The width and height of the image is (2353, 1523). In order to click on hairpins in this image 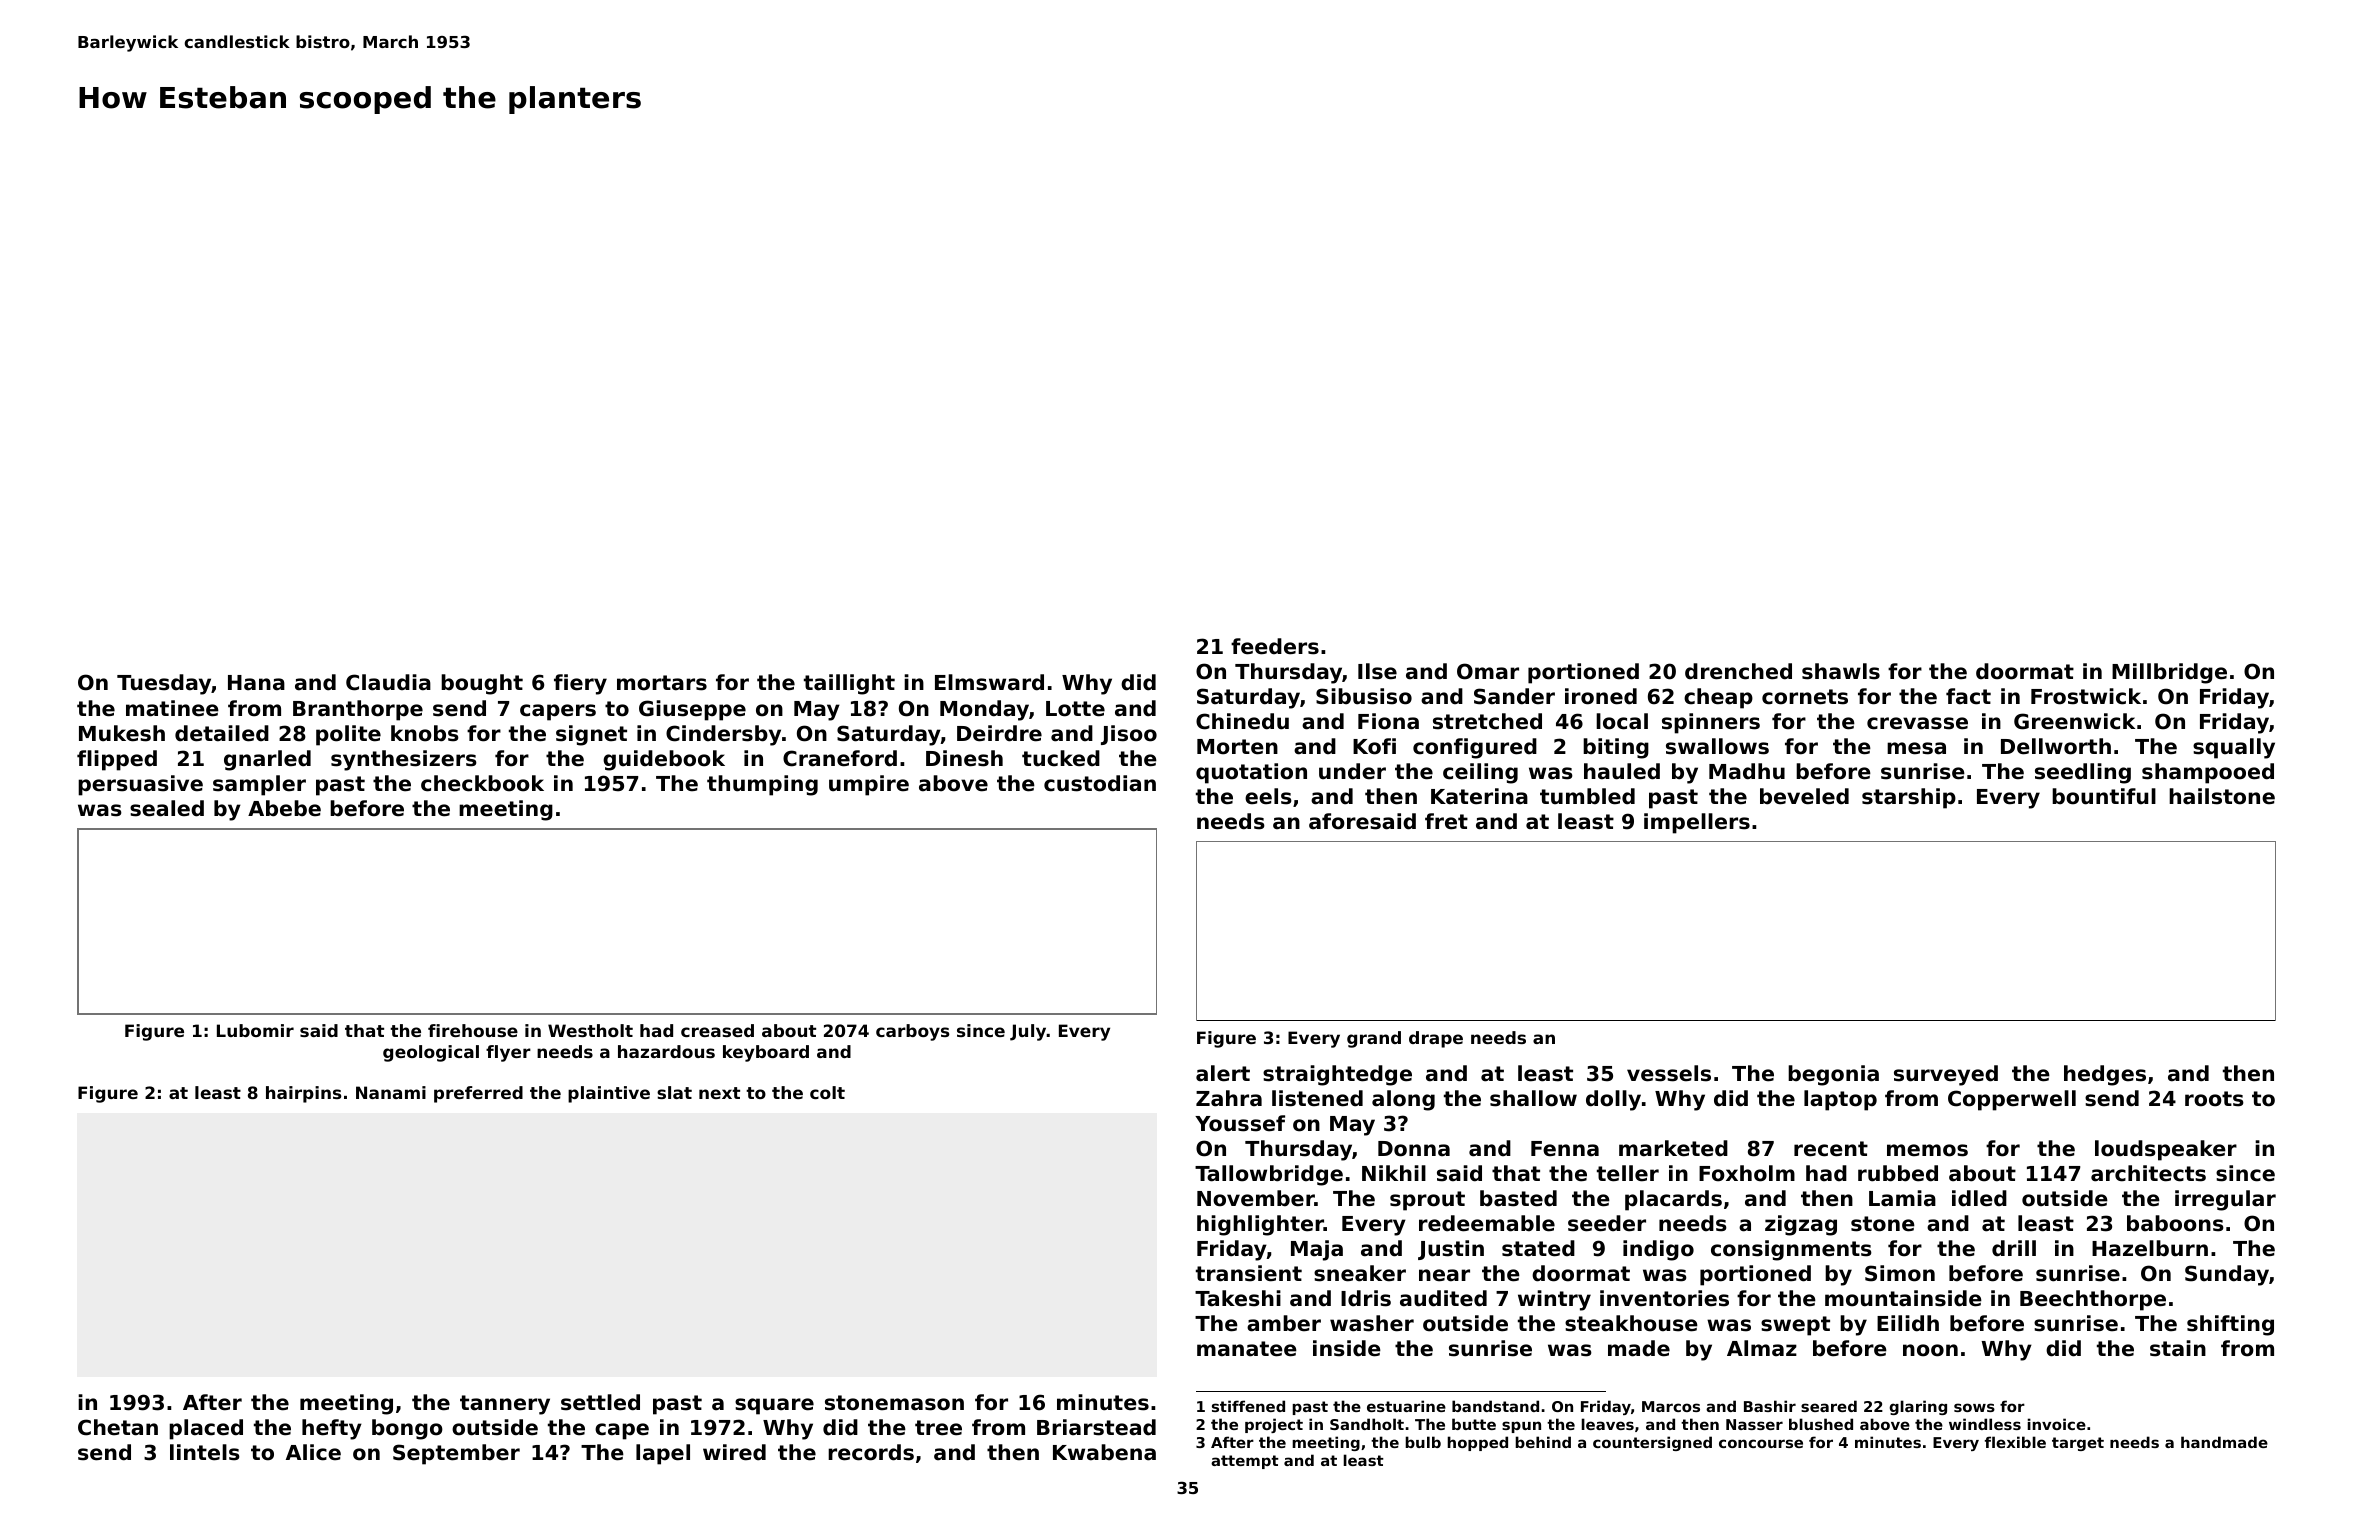, I will do `click(303, 1094)`.
